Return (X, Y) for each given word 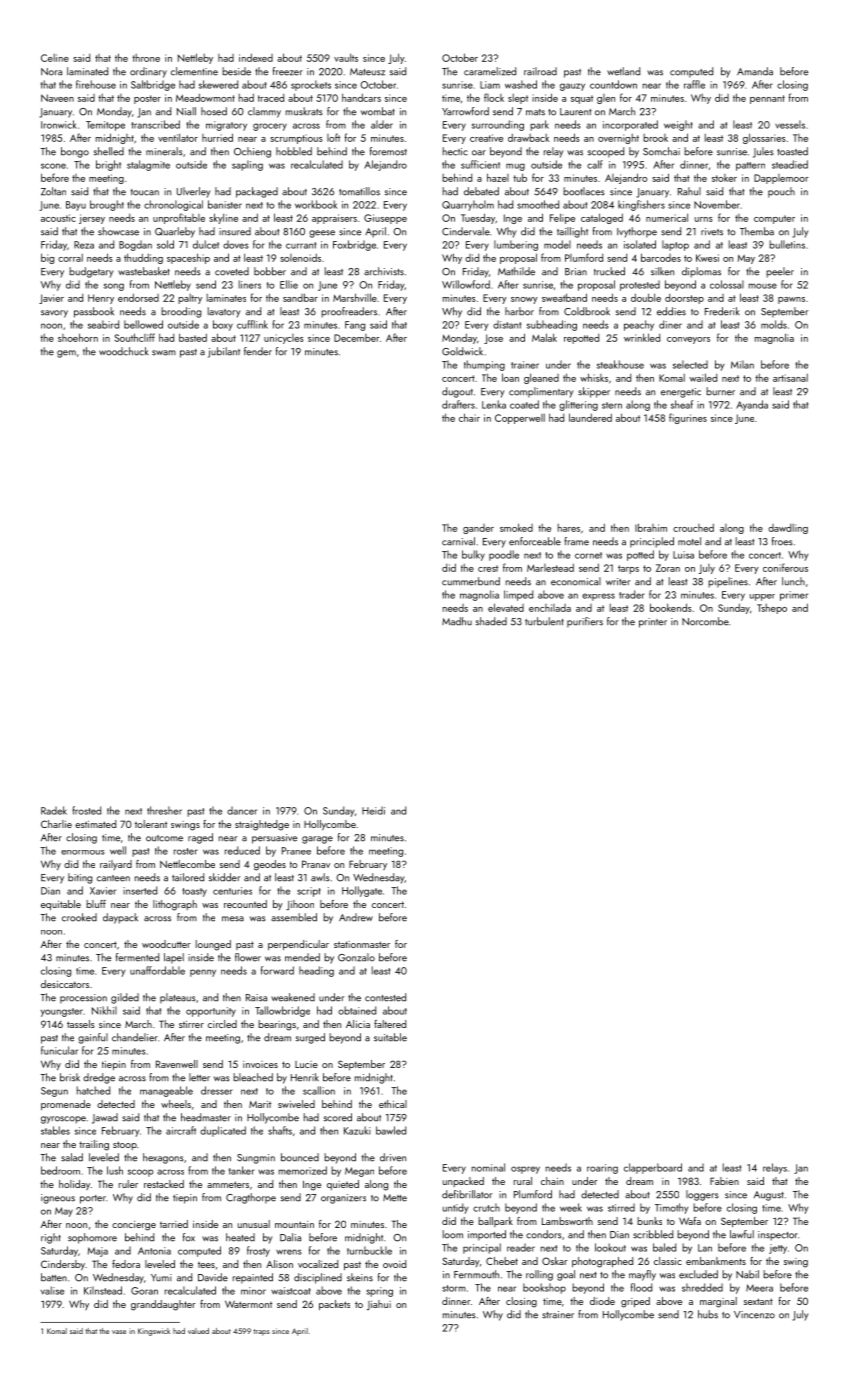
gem (66, 354)
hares (569, 528)
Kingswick (154, 1332)
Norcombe (705, 621)
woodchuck (123, 351)
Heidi (373, 810)
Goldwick (462, 351)
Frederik (722, 311)
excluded (698, 1274)
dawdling (788, 529)
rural (523, 1181)
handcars (361, 97)
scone (53, 166)
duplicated (223, 1131)
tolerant (151, 824)
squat (582, 99)
